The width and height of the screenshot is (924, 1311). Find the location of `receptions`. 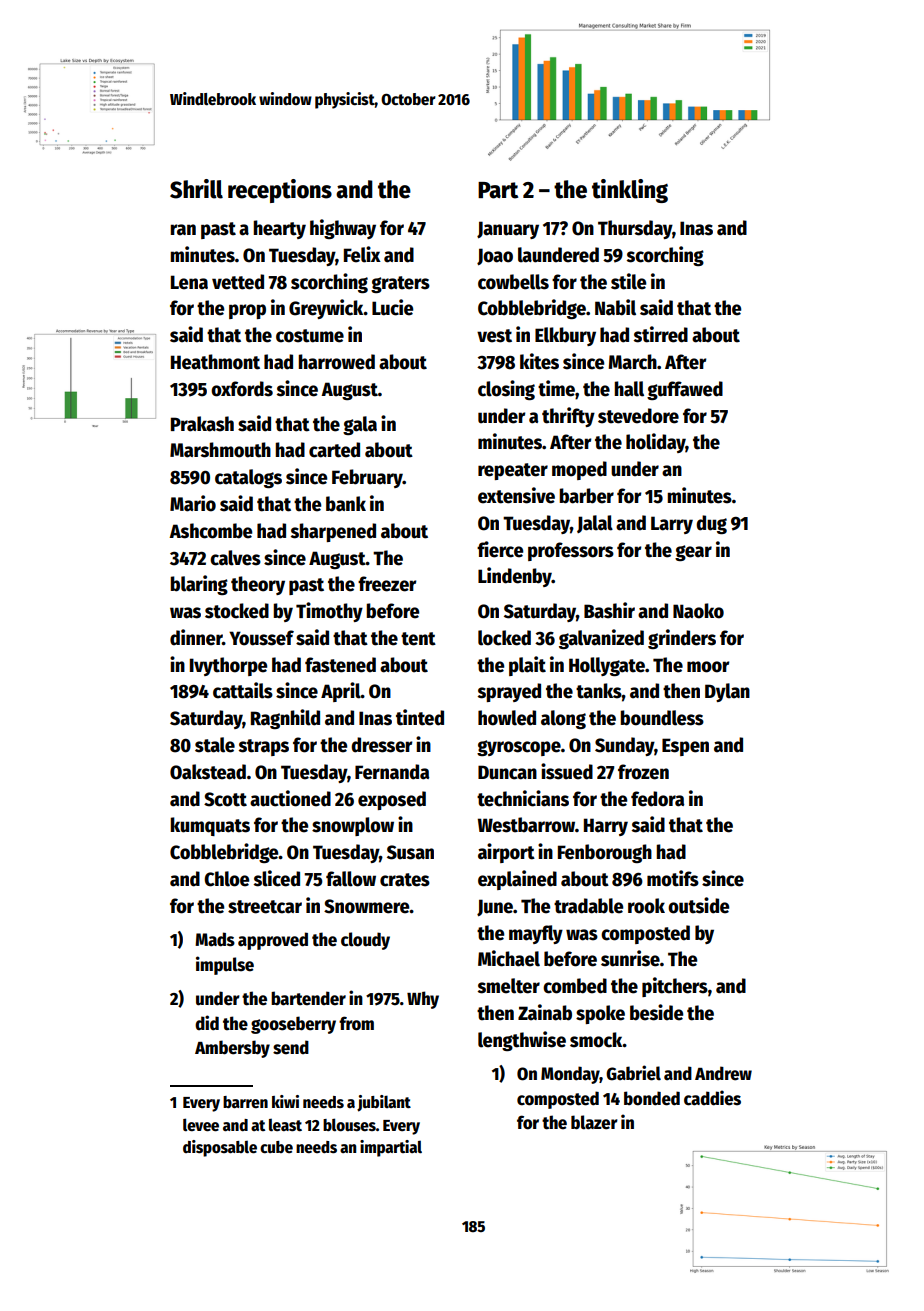

receptions is located at coordinates (280, 191).
